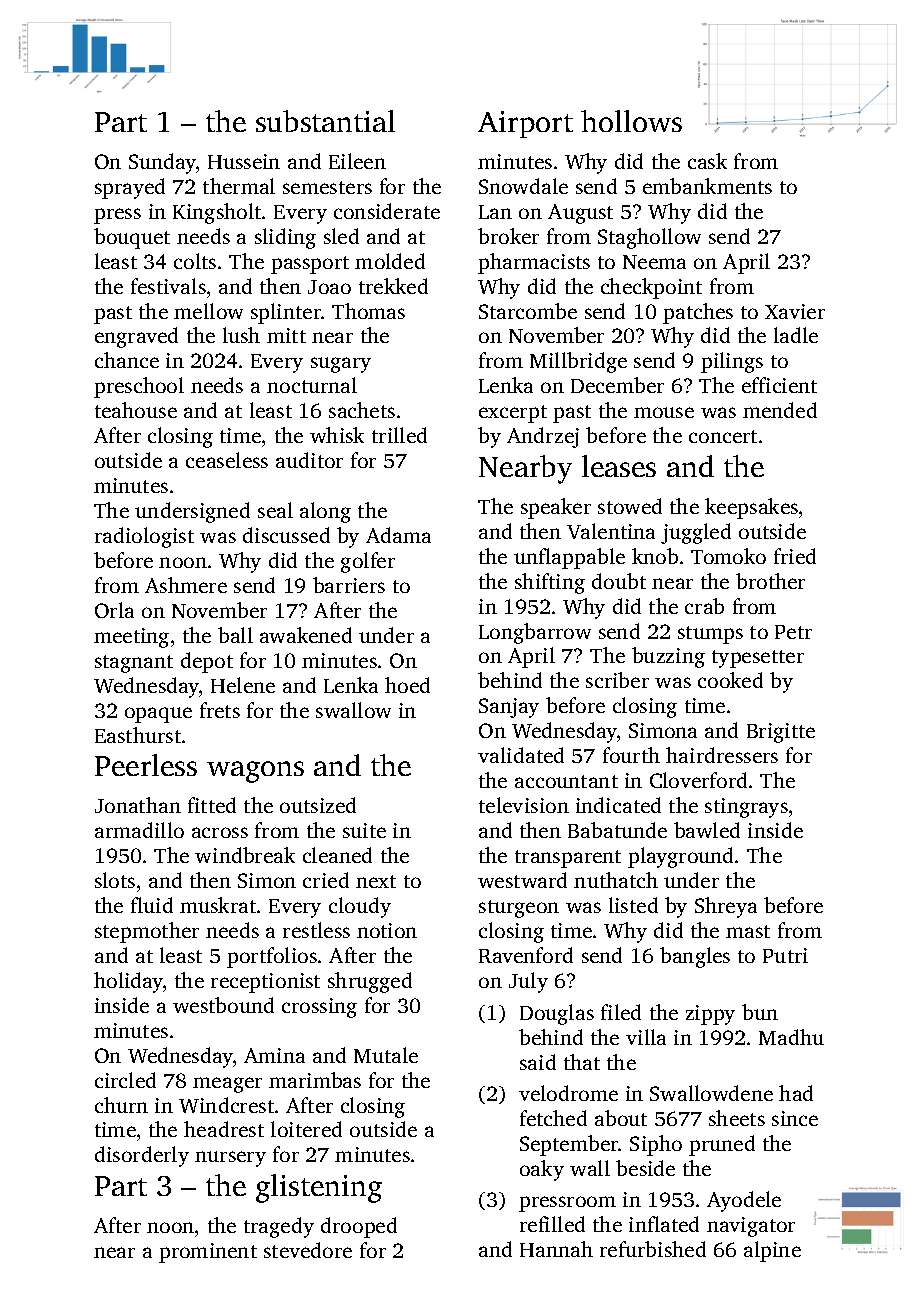  I want to click on prominent, so click(208, 1253).
